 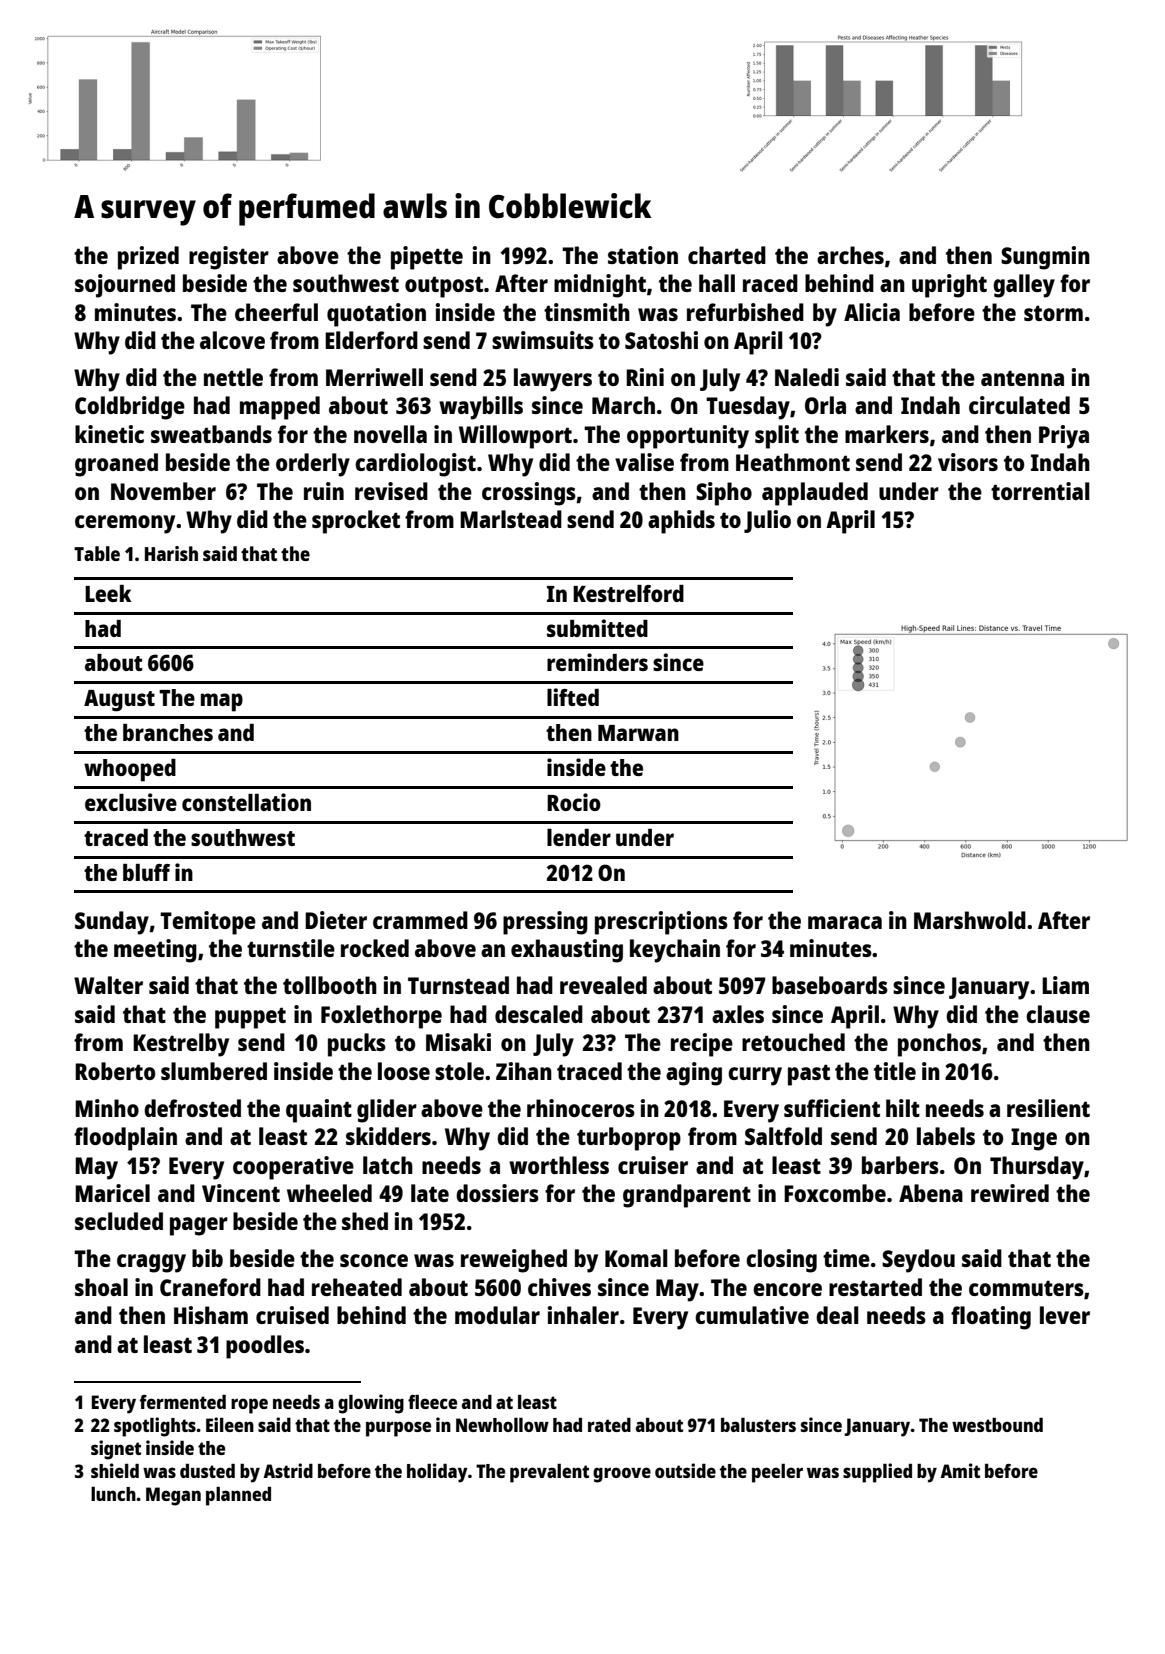 What do you see at coordinates (688, 437) in the screenshot?
I see `opportunity` at bounding box center [688, 437].
